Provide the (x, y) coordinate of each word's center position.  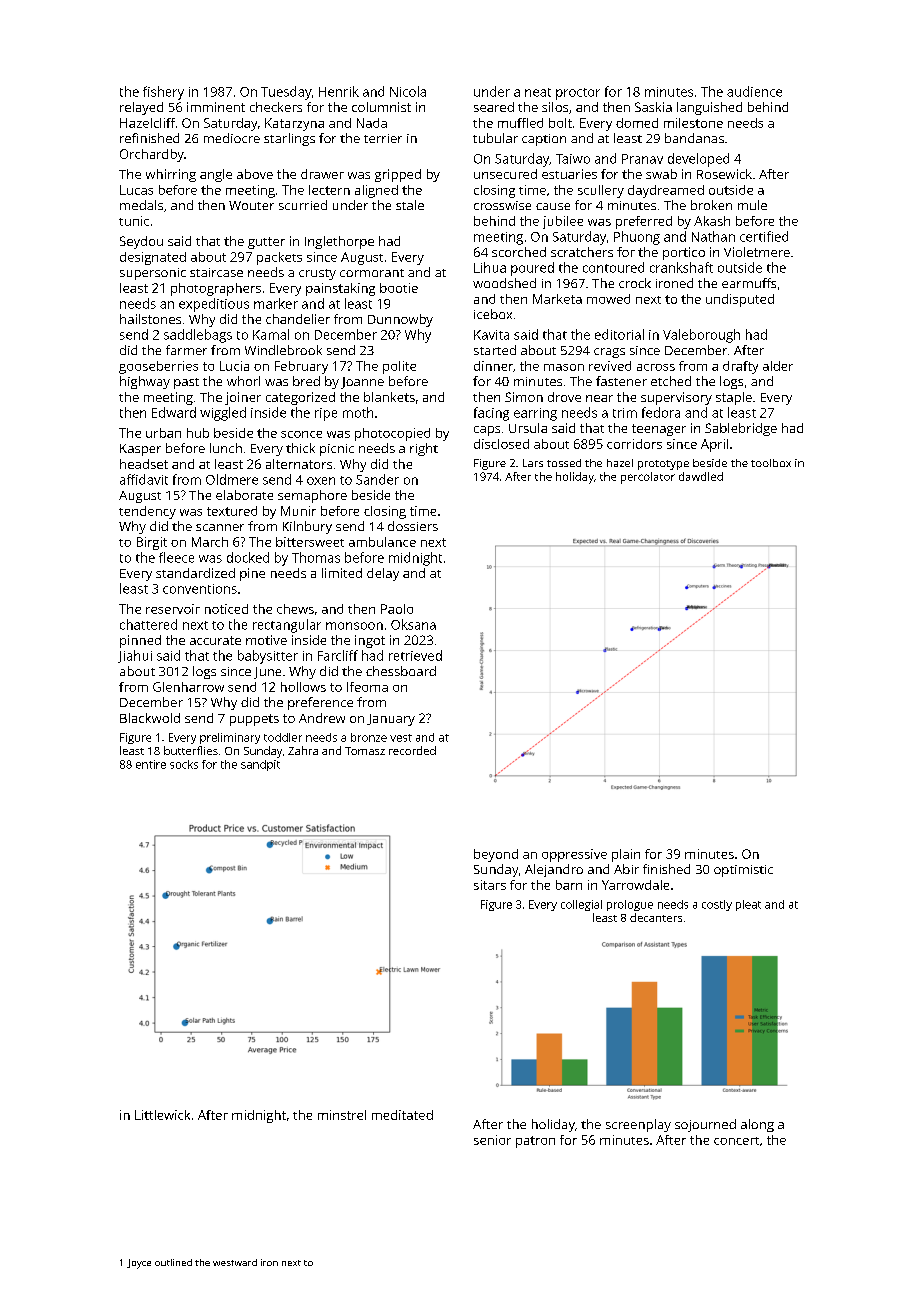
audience (754, 91)
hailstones (150, 319)
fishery (163, 93)
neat (538, 92)
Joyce (139, 1264)
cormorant (372, 273)
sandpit (260, 765)
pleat (748, 905)
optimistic (743, 871)
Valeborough (701, 336)
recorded (412, 750)
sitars (490, 885)
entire (151, 764)
